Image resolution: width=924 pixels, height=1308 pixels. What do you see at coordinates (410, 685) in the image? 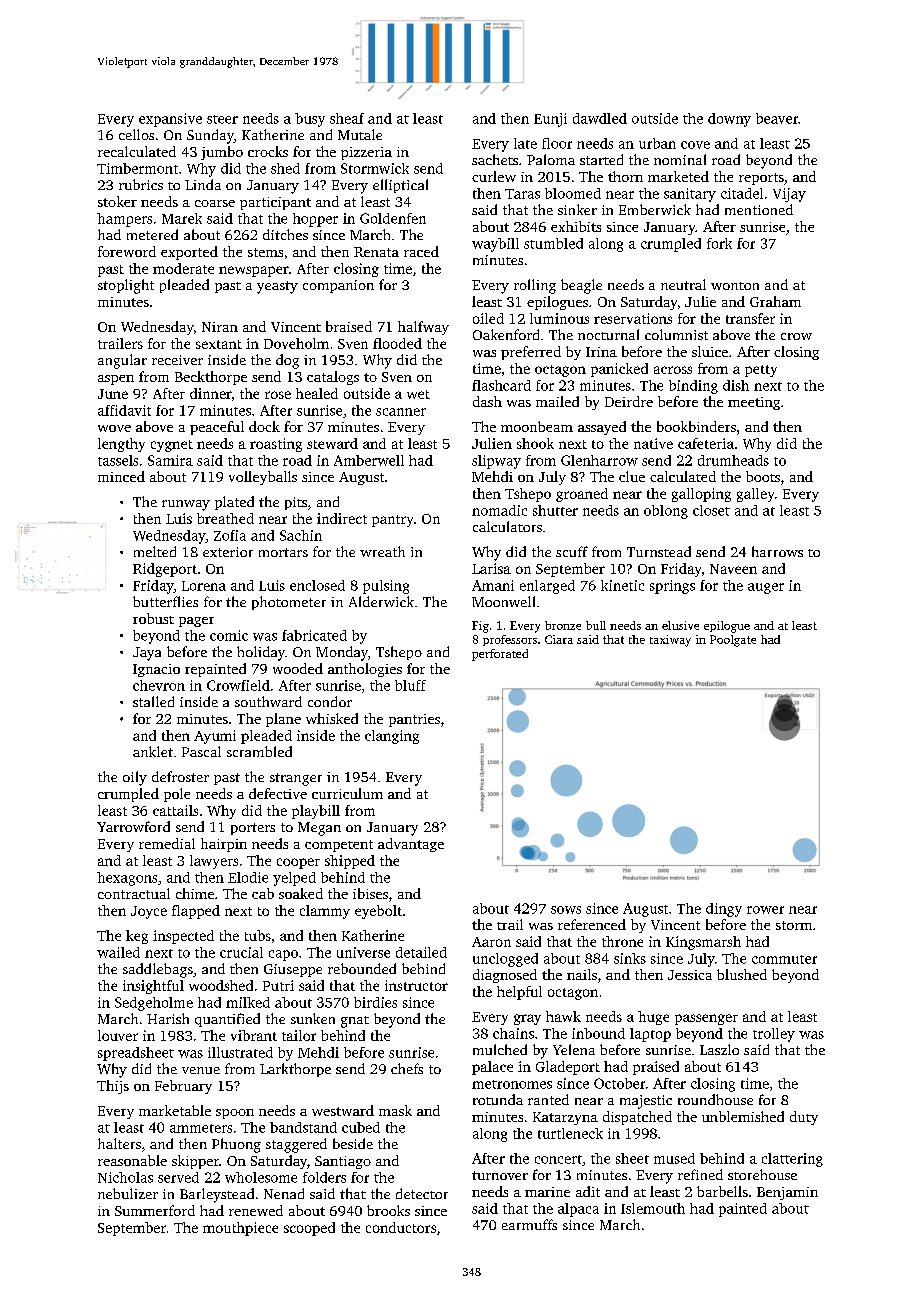
I see `bluff` at bounding box center [410, 685].
